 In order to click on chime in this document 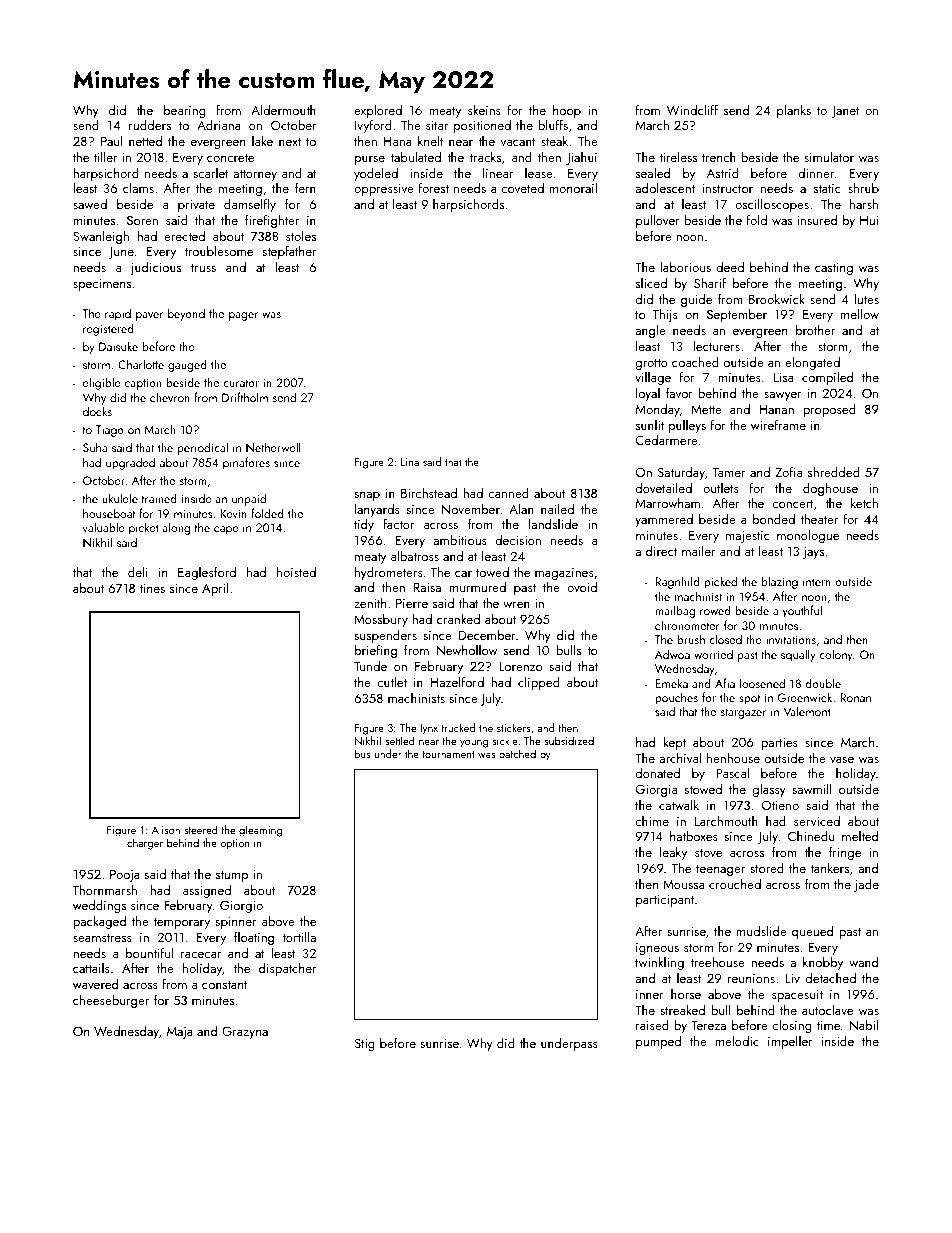, I will do `click(652, 821)`.
